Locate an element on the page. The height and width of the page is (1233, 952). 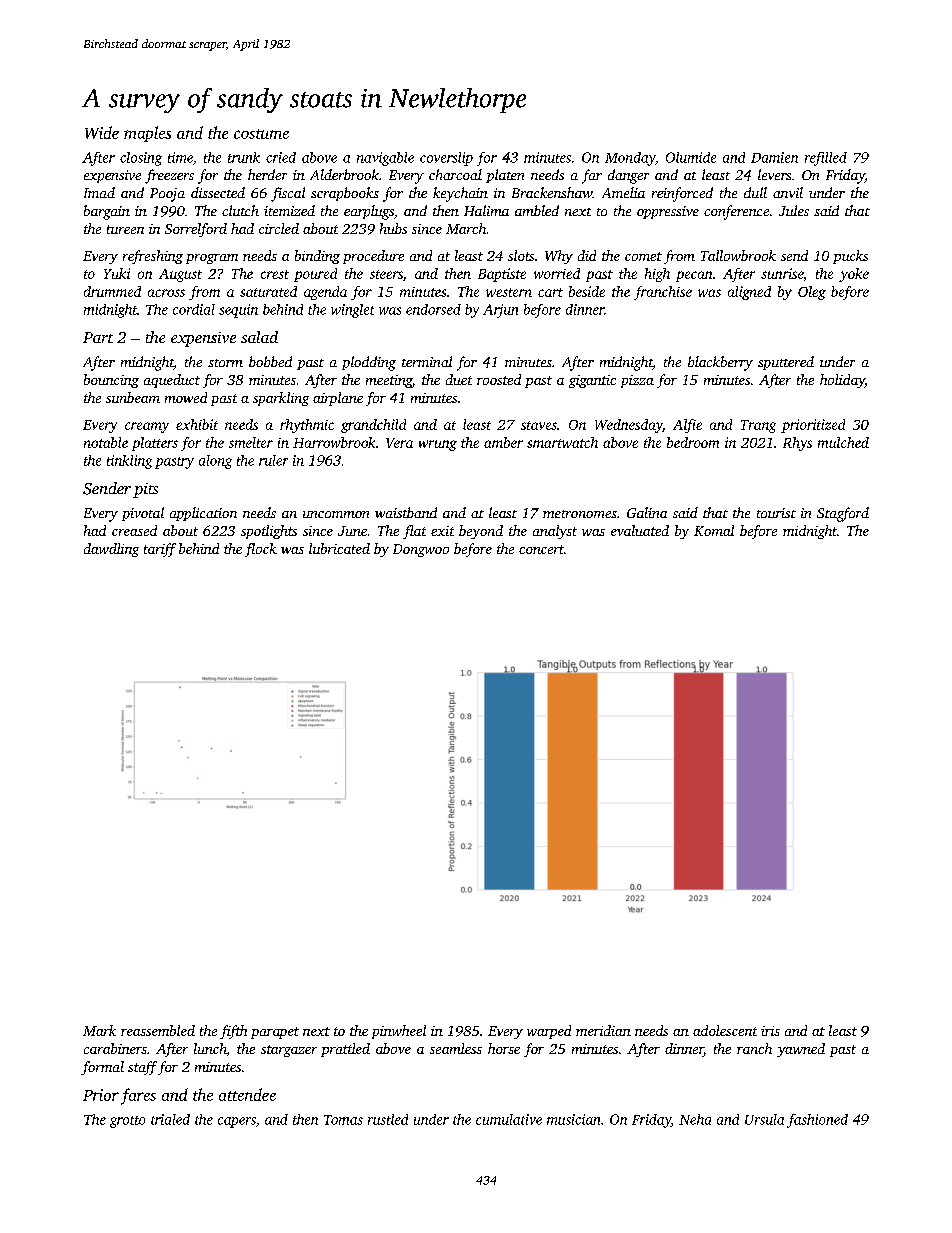
time is located at coordinates (180, 157).
